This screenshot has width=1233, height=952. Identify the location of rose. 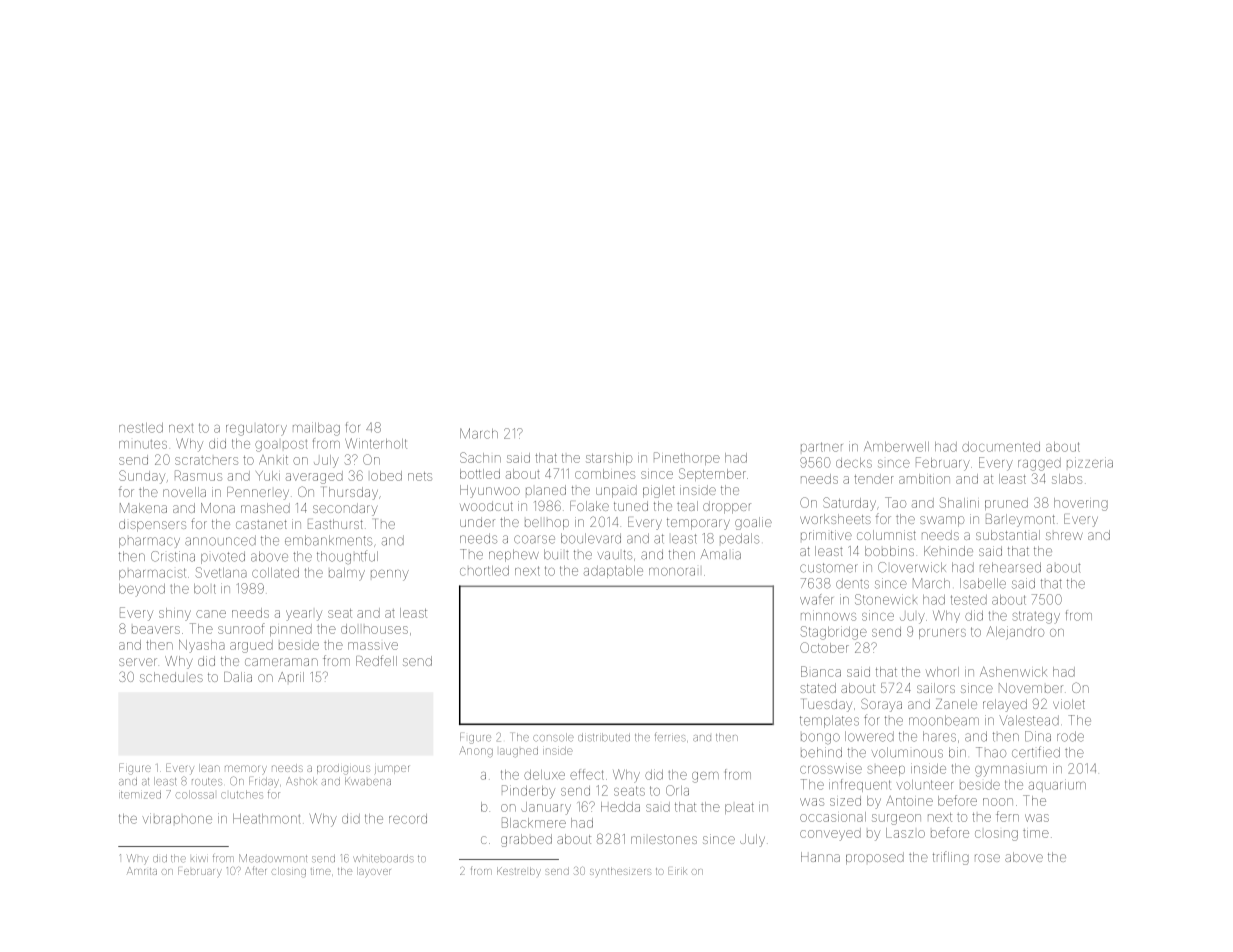
(987, 858).
